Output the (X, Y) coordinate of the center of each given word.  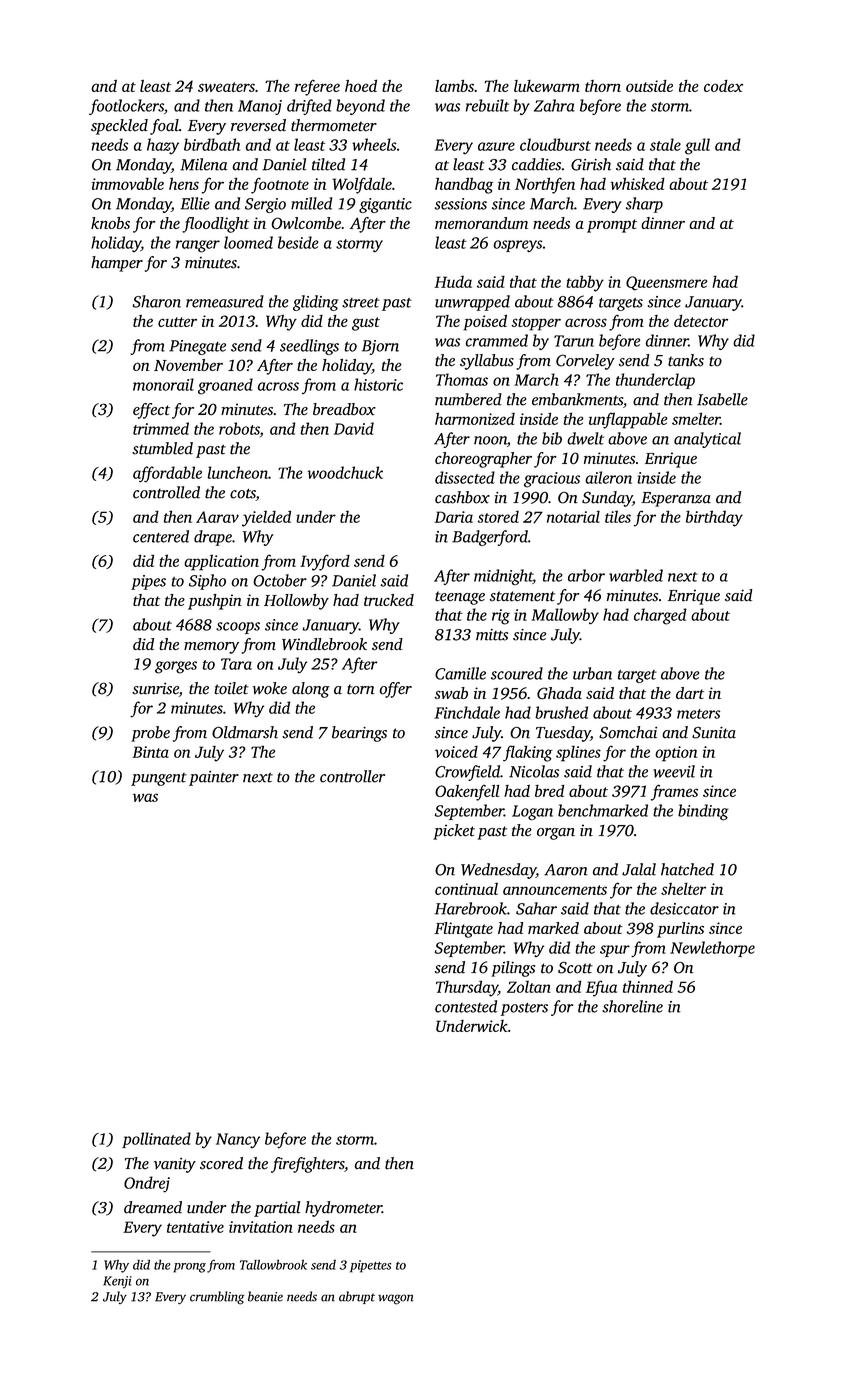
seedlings (309, 347)
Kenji (117, 1282)
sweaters (226, 87)
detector (701, 321)
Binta (150, 752)
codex (723, 86)
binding (703, 812)
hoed (361, 85)
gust (366, 324)
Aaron (566, 870)
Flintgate (463, 930)
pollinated (156, 1140)
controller (352, 776)
